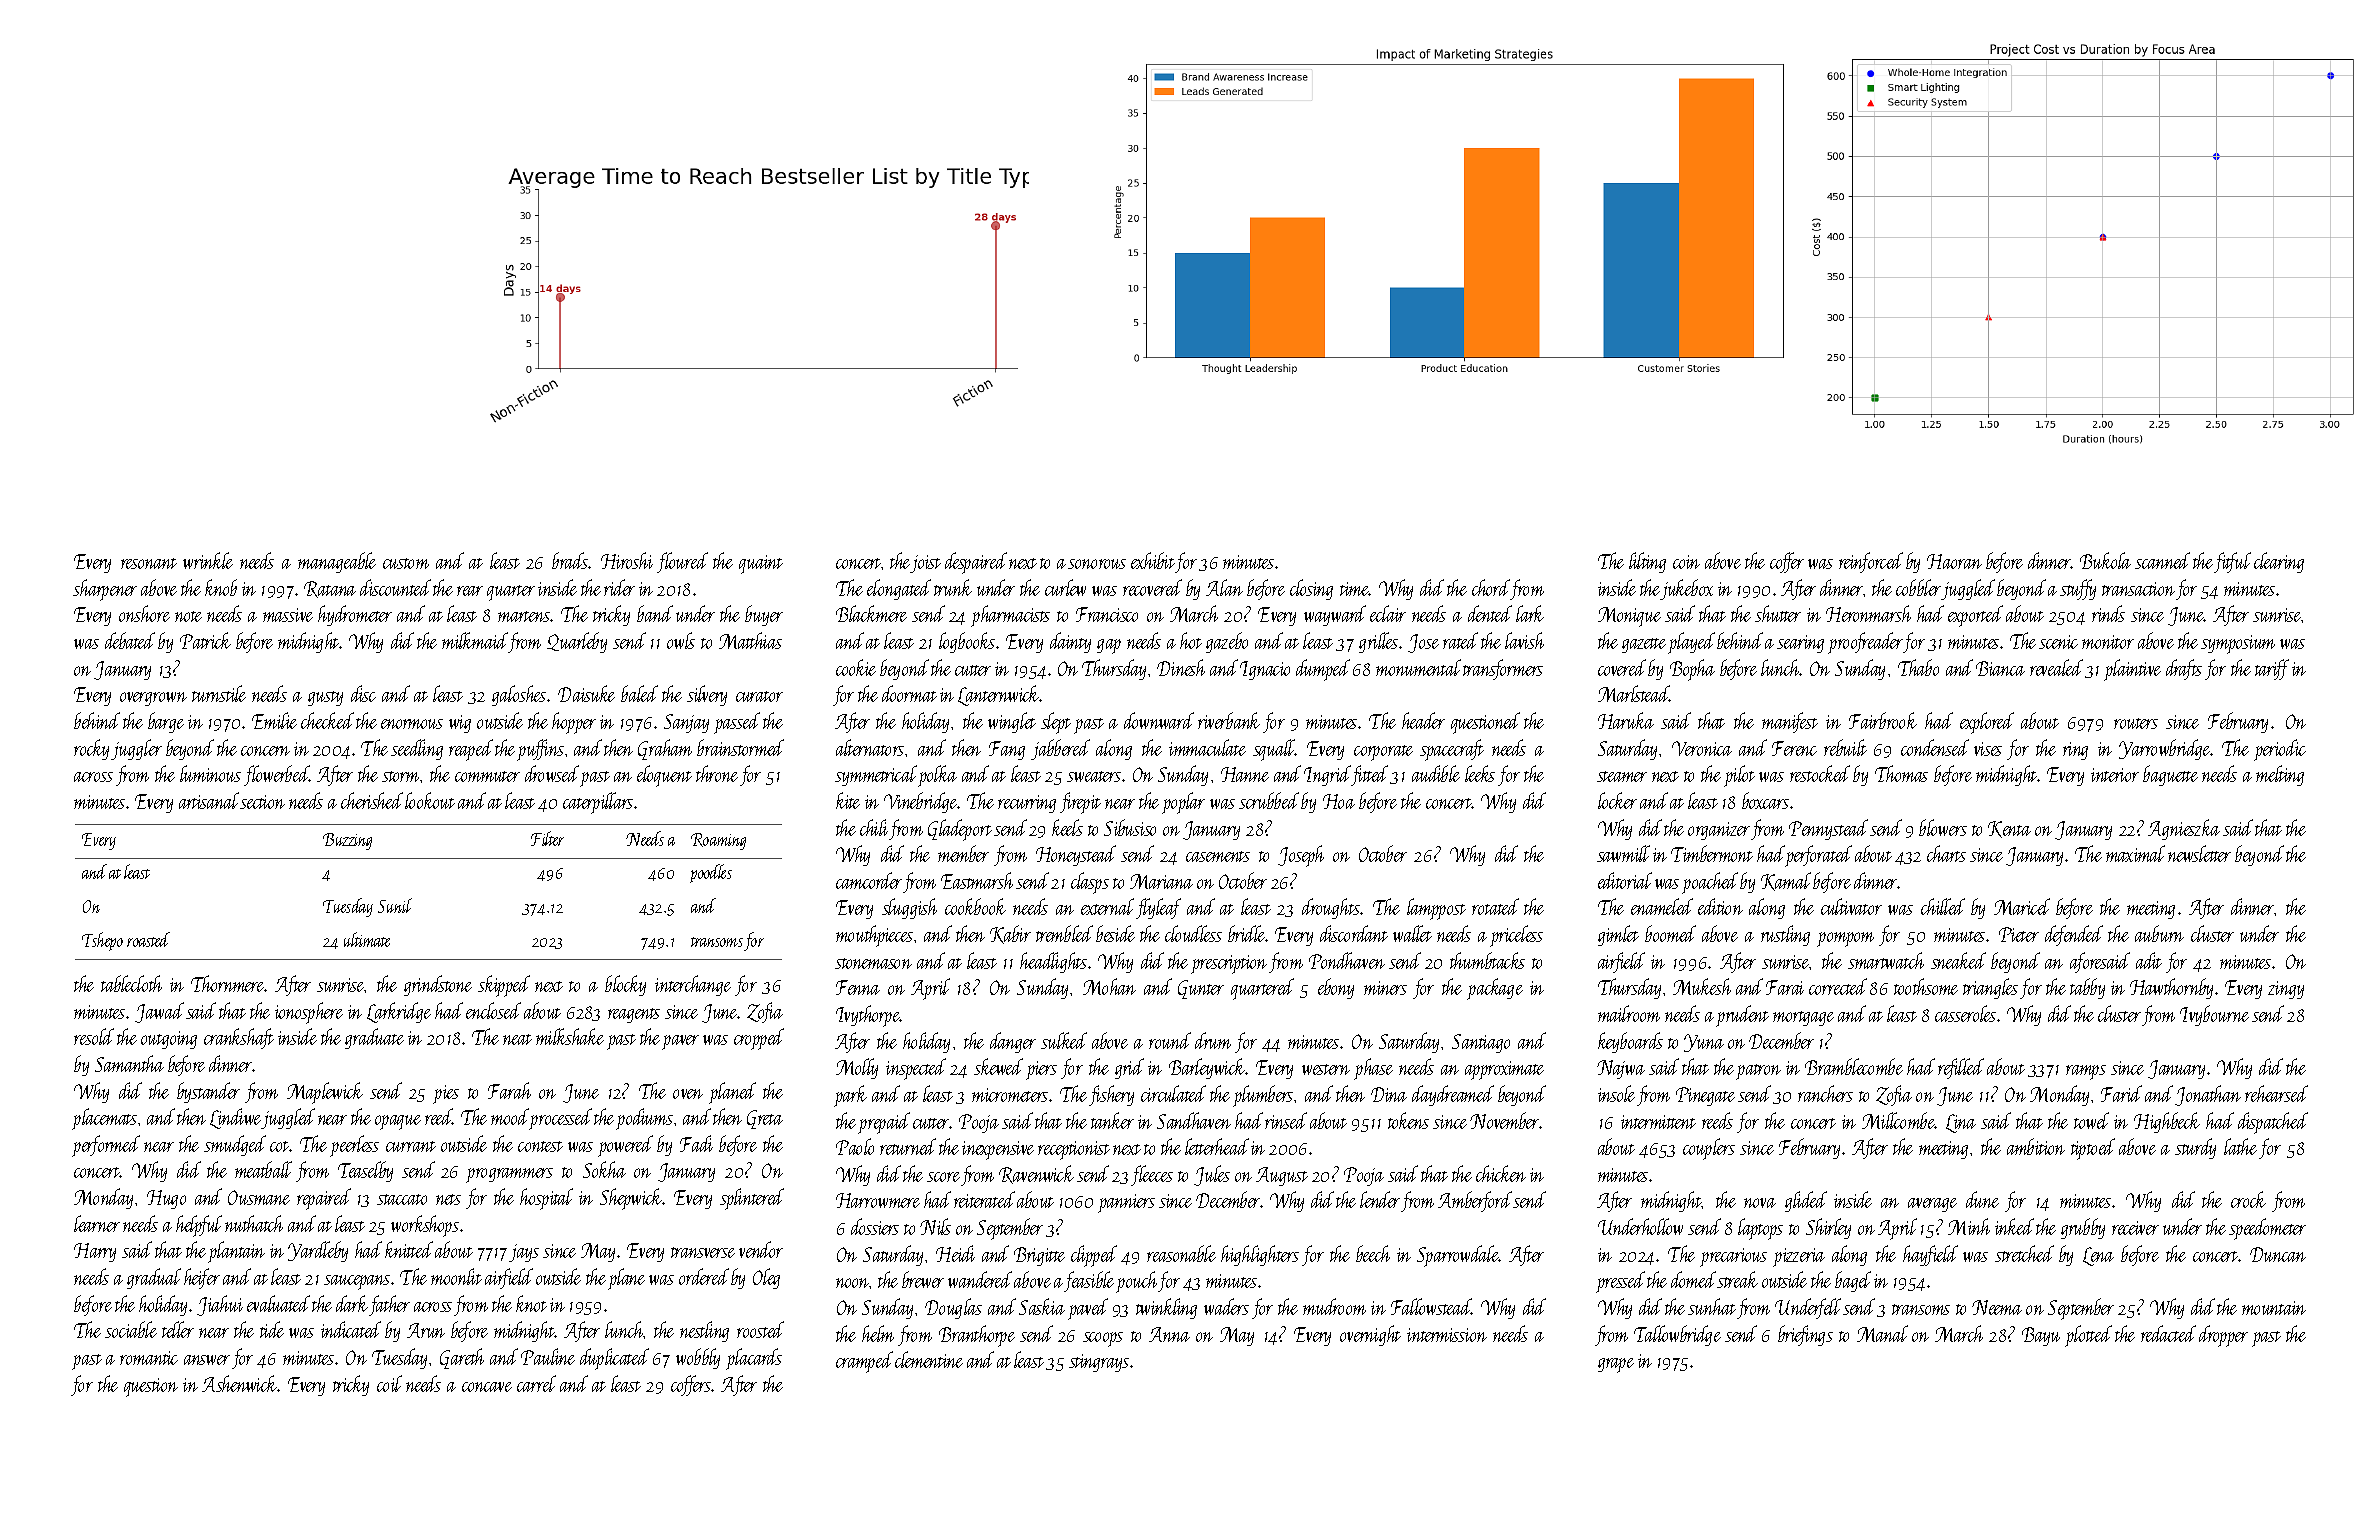  I want to click on Hoa, so click(1339, 801).
